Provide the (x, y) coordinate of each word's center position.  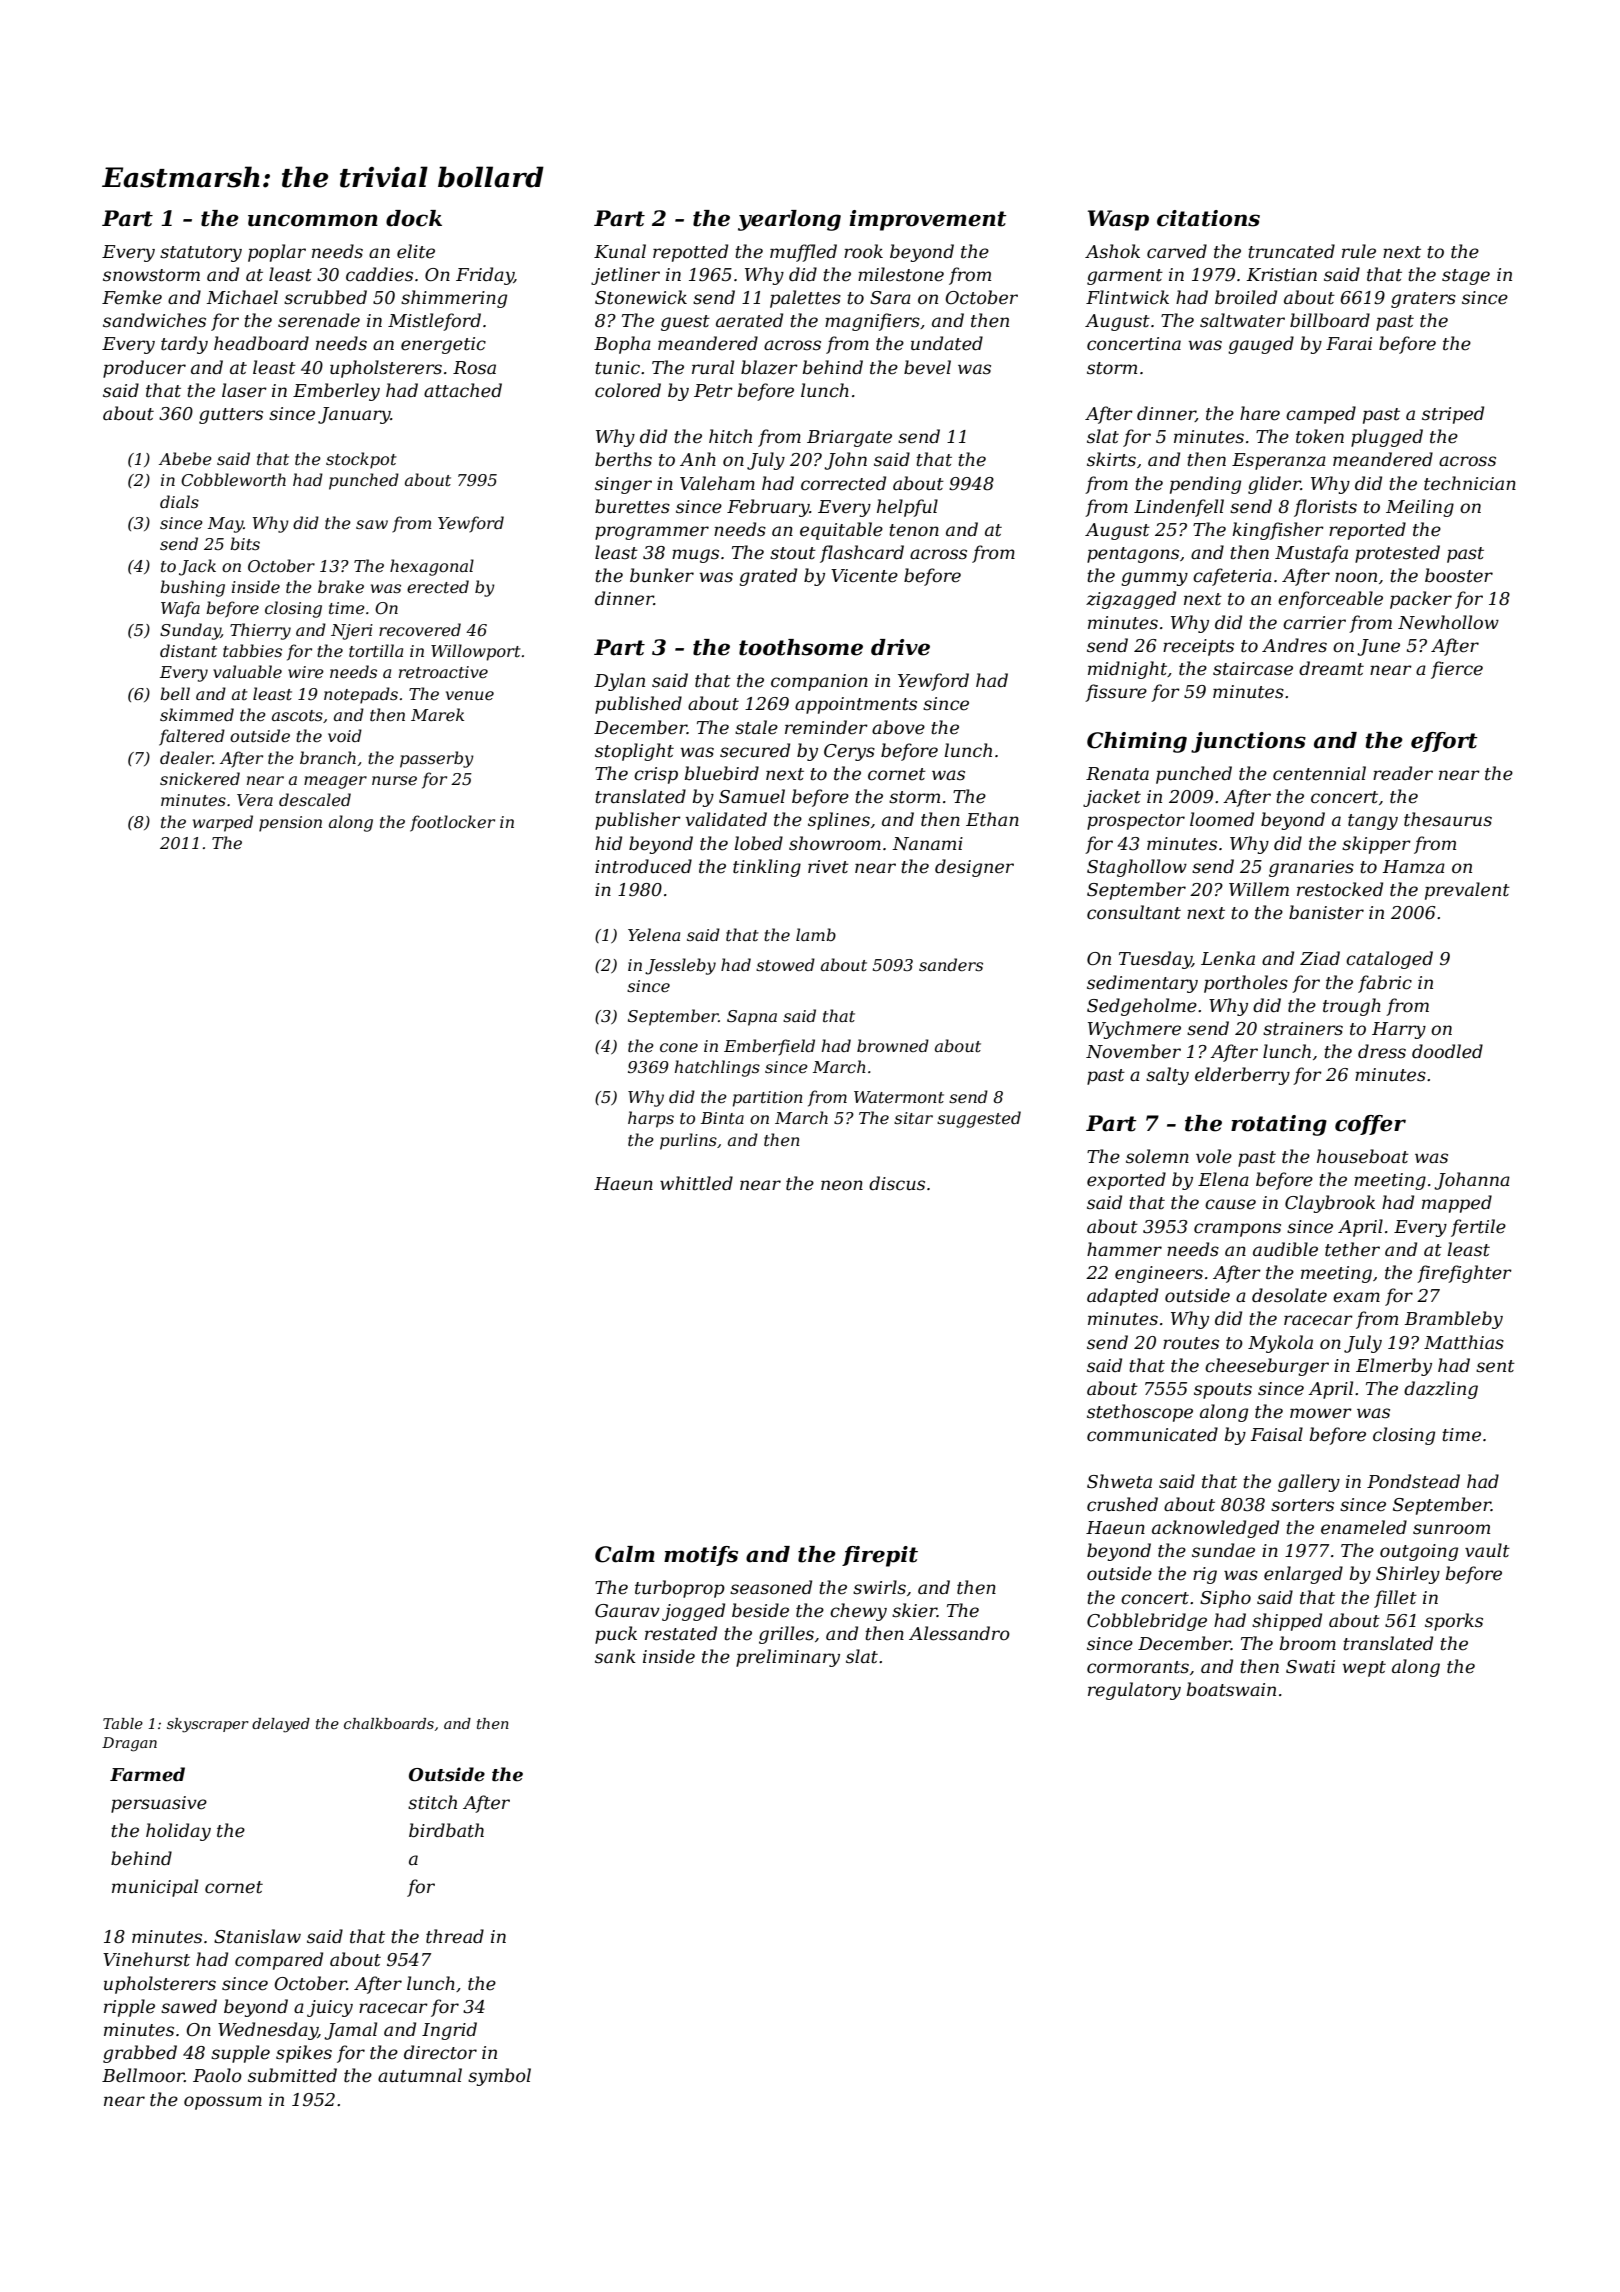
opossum (223, 2103)
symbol (499, 2077)
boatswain (1231, 1689)
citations (1208, 218)
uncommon (313, 220)
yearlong (789, 220)
